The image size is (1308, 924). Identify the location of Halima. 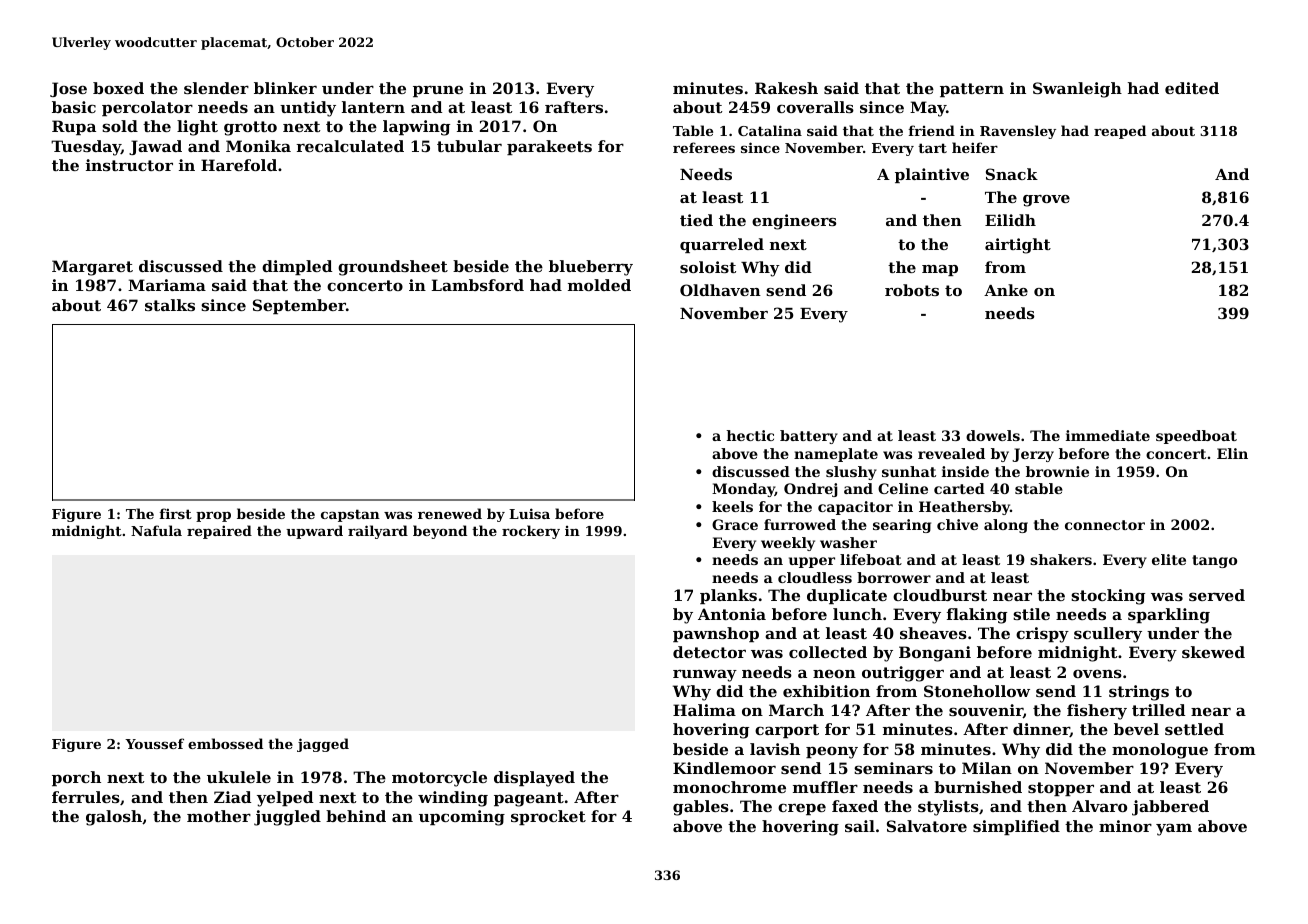
(704, 710).
